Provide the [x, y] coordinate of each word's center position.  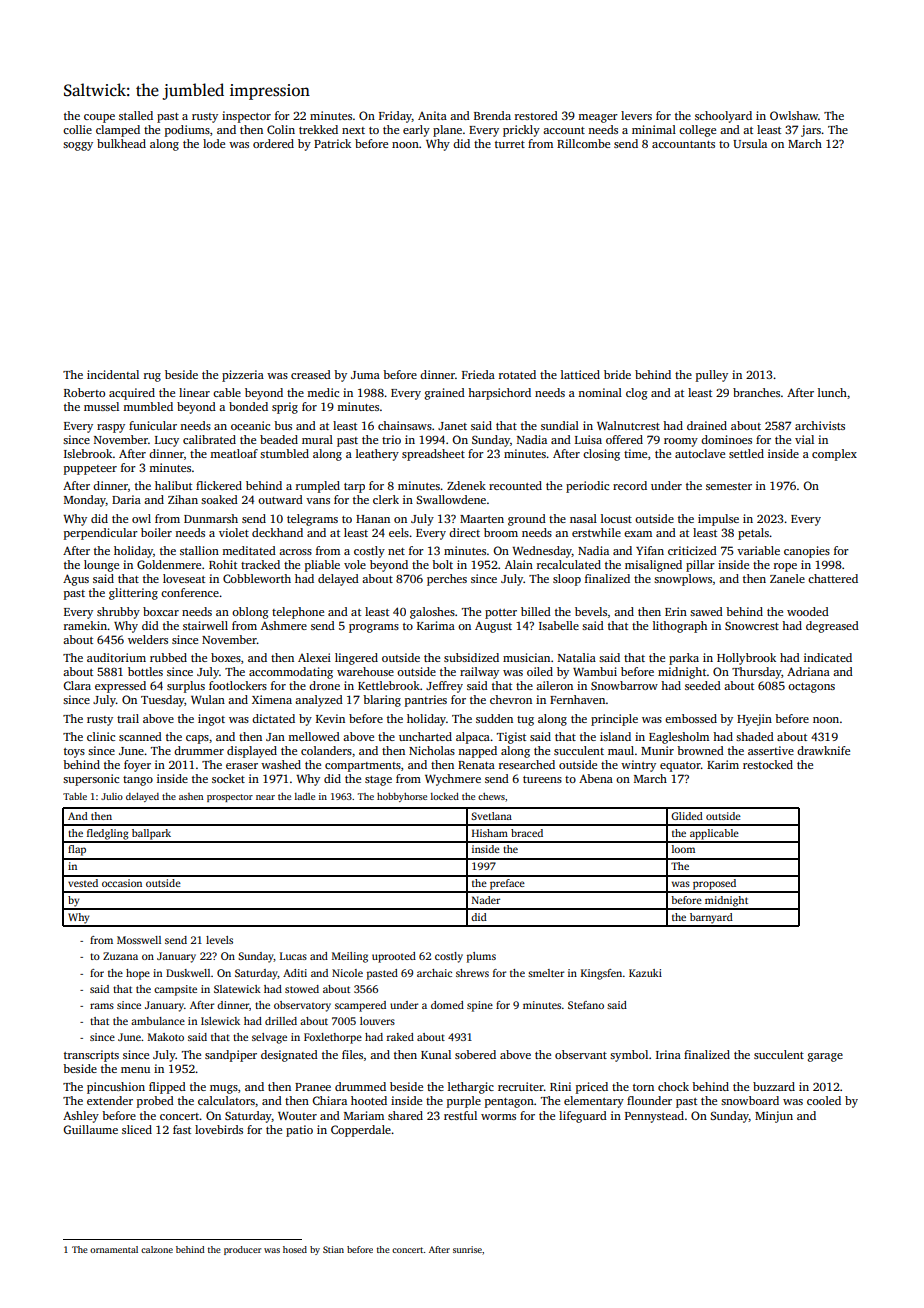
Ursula [750, 143]
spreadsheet [433, 455]
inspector [246, 117]
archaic [434, 973]
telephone [298, 613]
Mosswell [139, 940]
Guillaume [90, 1129]
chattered [833, 578]
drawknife [823, 750]
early [416, 131]
